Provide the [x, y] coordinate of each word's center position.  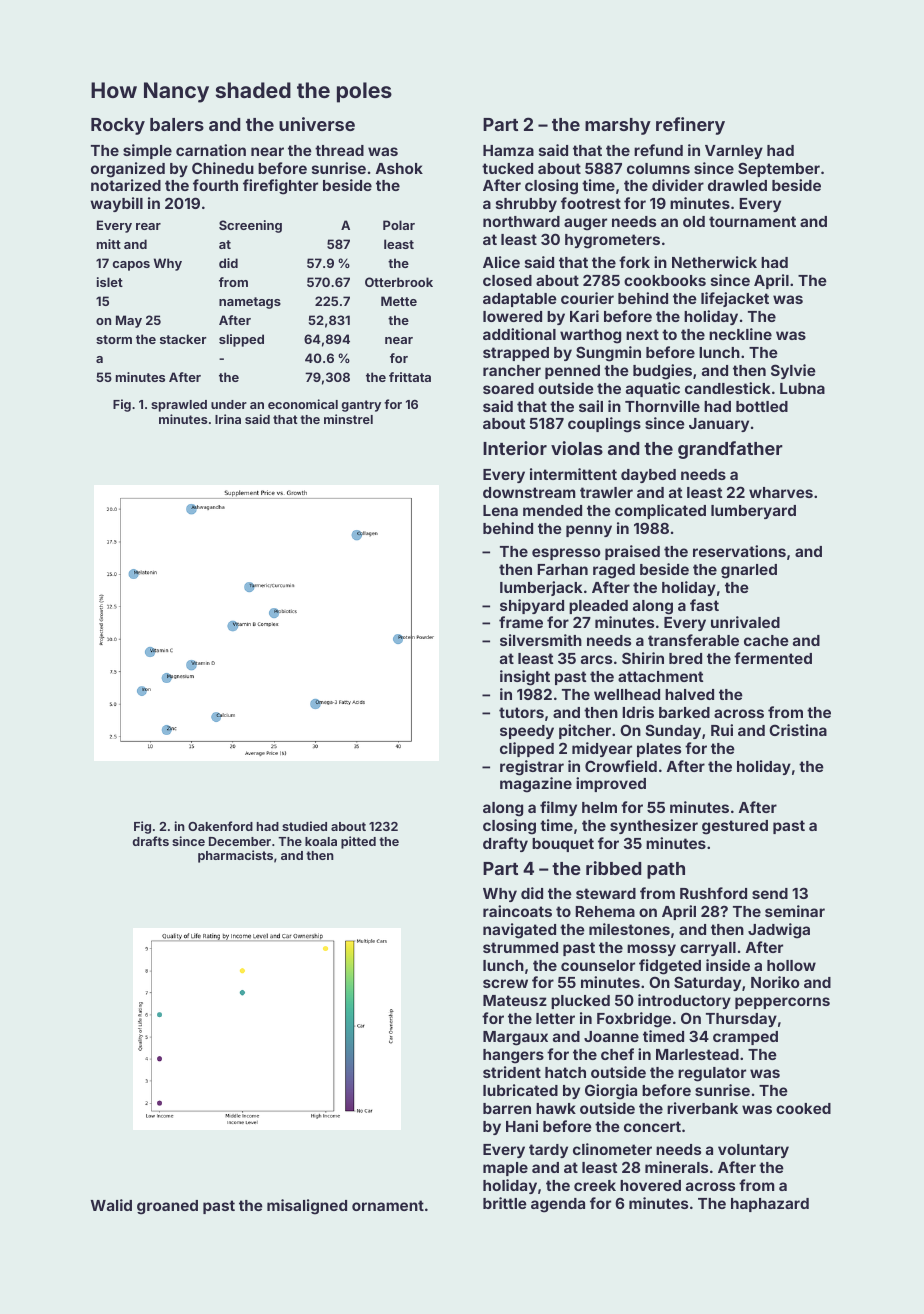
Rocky [118, 126]
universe [317, 124]
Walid [111, 1205]
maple [505, 1169]
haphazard [770, 1205]
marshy [618, 126]
